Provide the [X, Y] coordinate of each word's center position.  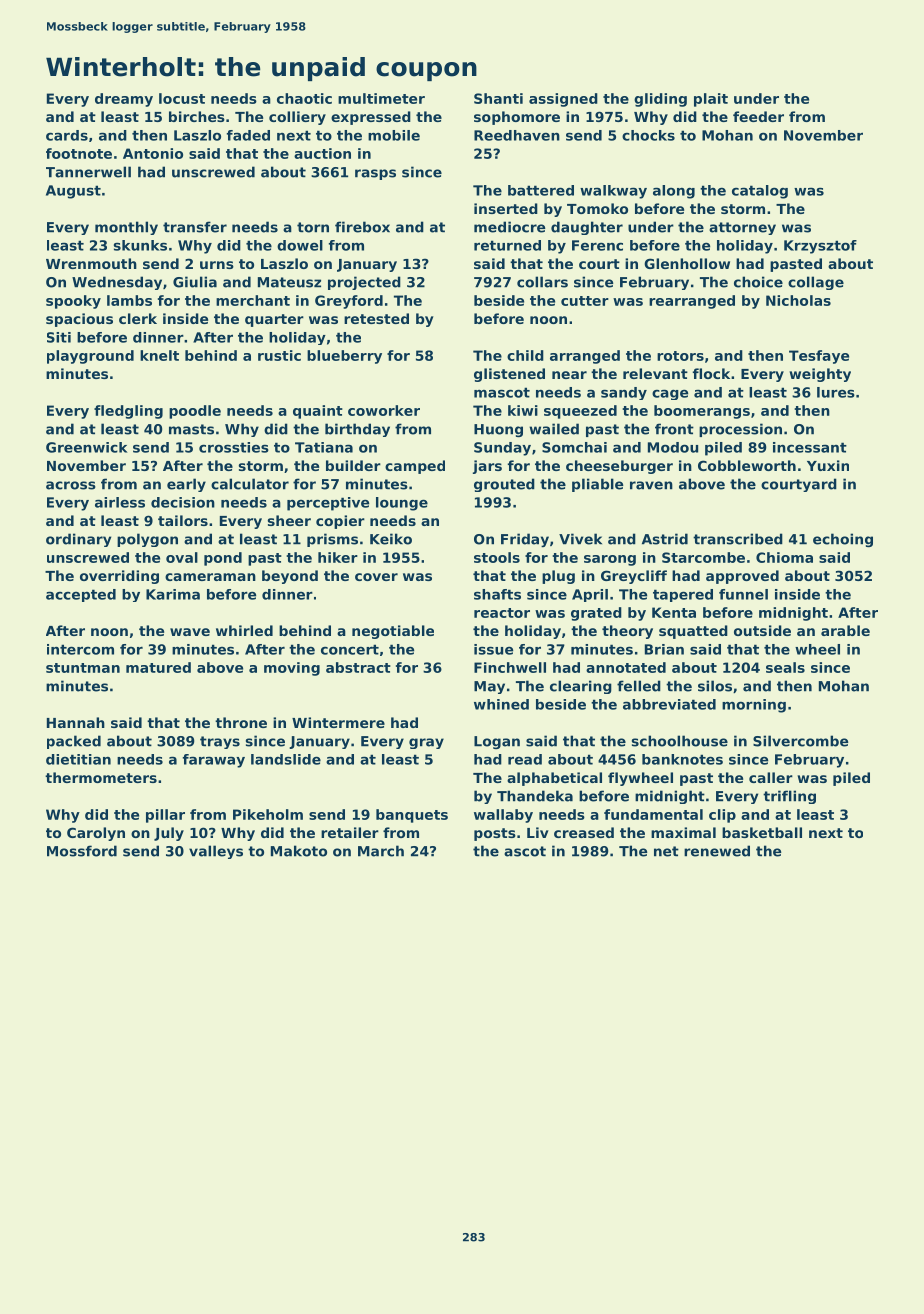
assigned [563, 100]
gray [426, 743]
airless [120, 502]
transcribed [738, 539]
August [73, 192]
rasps [375, 174]
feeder [758, 116]
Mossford [82, 851]
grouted [504, 485]
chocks [648, 135]
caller [771, 777]
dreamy [124, 100]
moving [292, 669]
